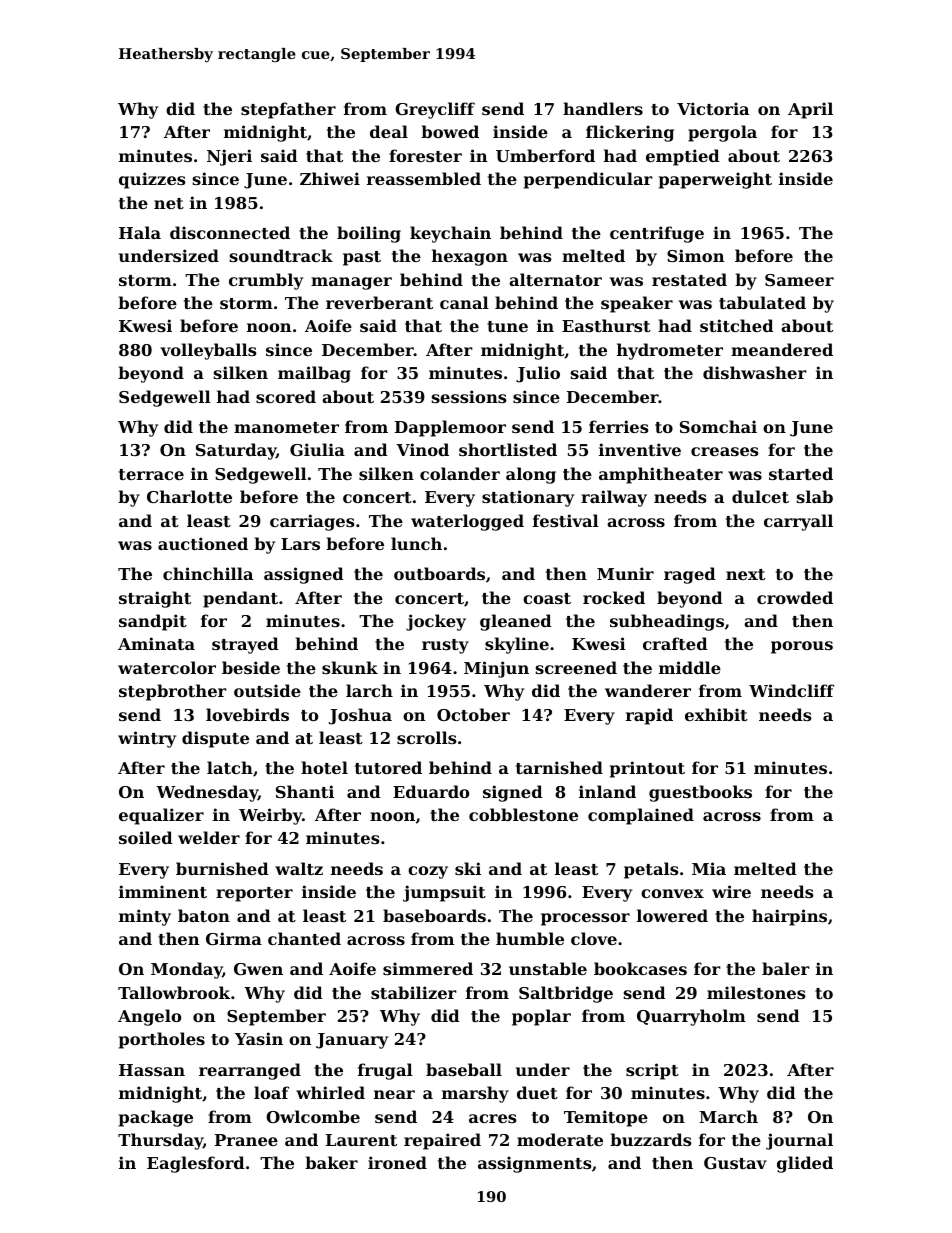  What do you see at coordinates (467, 522) in the screenshot?
I see `waterlogged` at bounding box center [467, 522].
